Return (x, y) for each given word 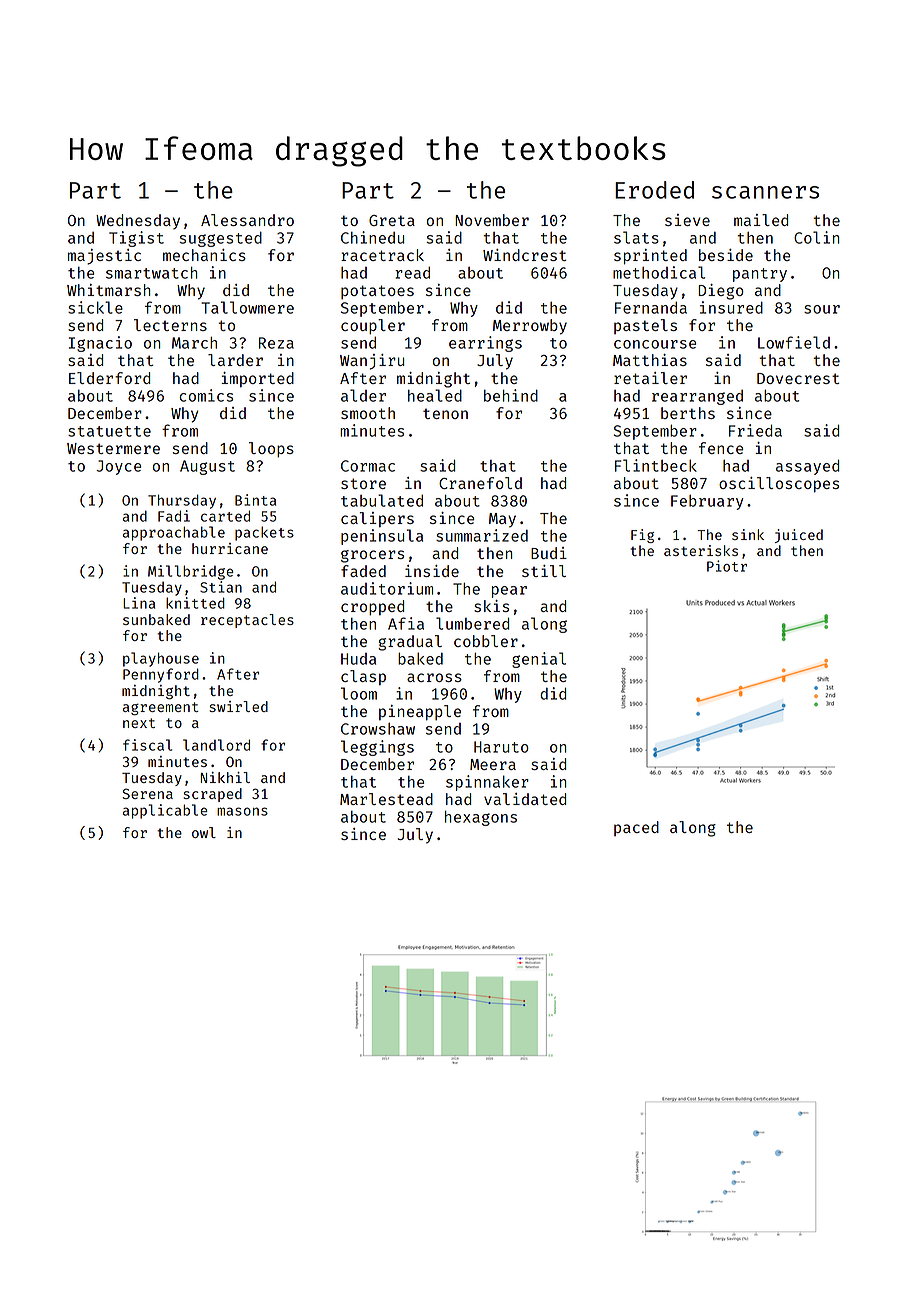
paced (636, 828)
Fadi (174, 516)
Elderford (109, 378)
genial (539, 660)
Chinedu (372, 237)
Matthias (650, 360)
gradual (410, 643)
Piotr (727, 566)
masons (242, 811)
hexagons (481, 818)
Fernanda (651, 308)
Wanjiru (372, 362)
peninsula (382, 537)
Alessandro (247, 220)
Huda (358, 659)
